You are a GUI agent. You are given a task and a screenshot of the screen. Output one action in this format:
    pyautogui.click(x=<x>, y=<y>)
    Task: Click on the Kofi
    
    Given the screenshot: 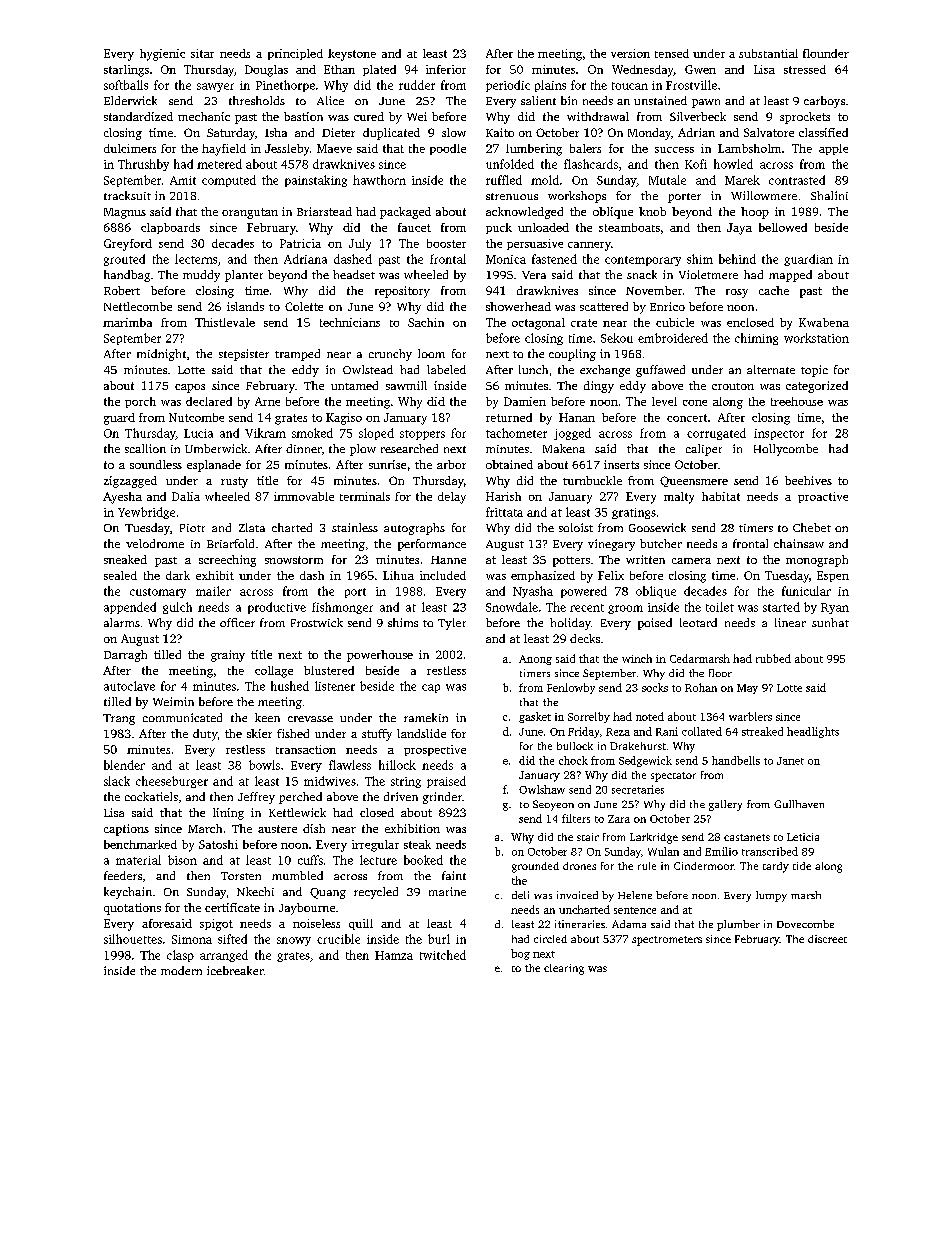 What is the action you would take?
    pyautogui.click(x=696, y=164)
